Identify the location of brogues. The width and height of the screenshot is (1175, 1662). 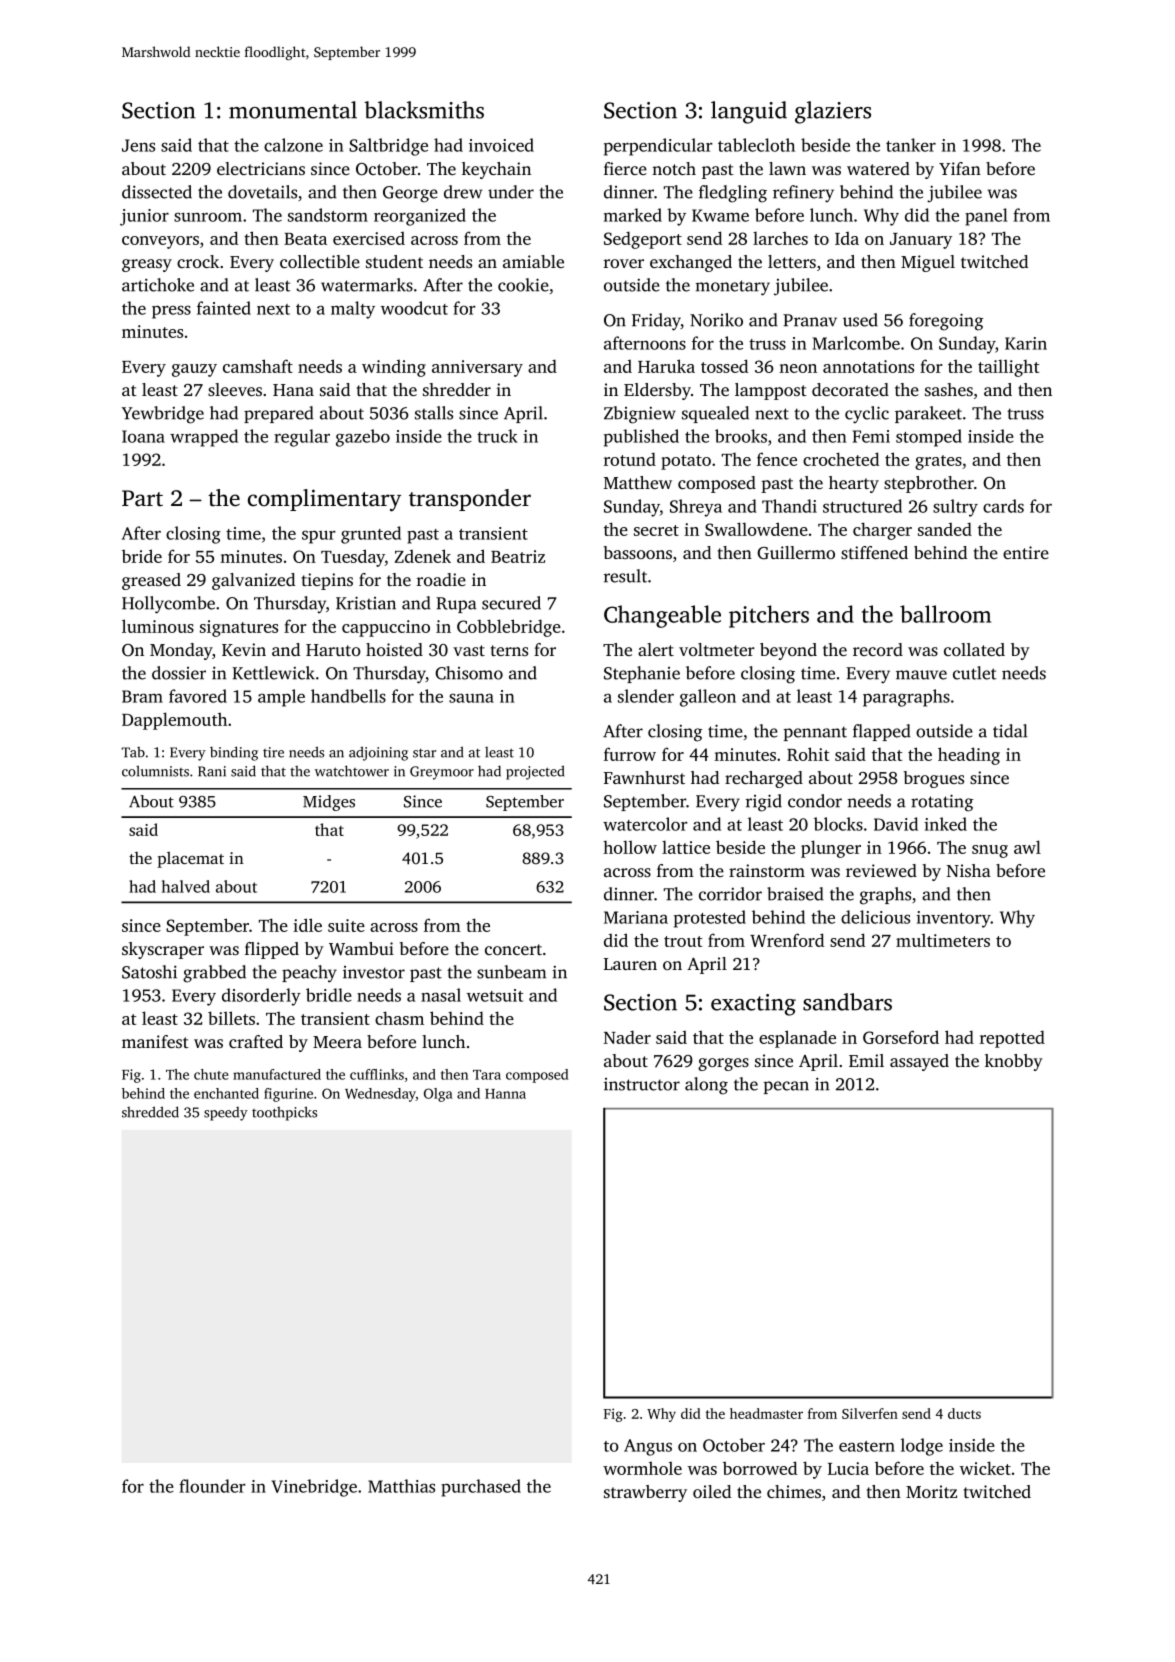
(934, 779).
